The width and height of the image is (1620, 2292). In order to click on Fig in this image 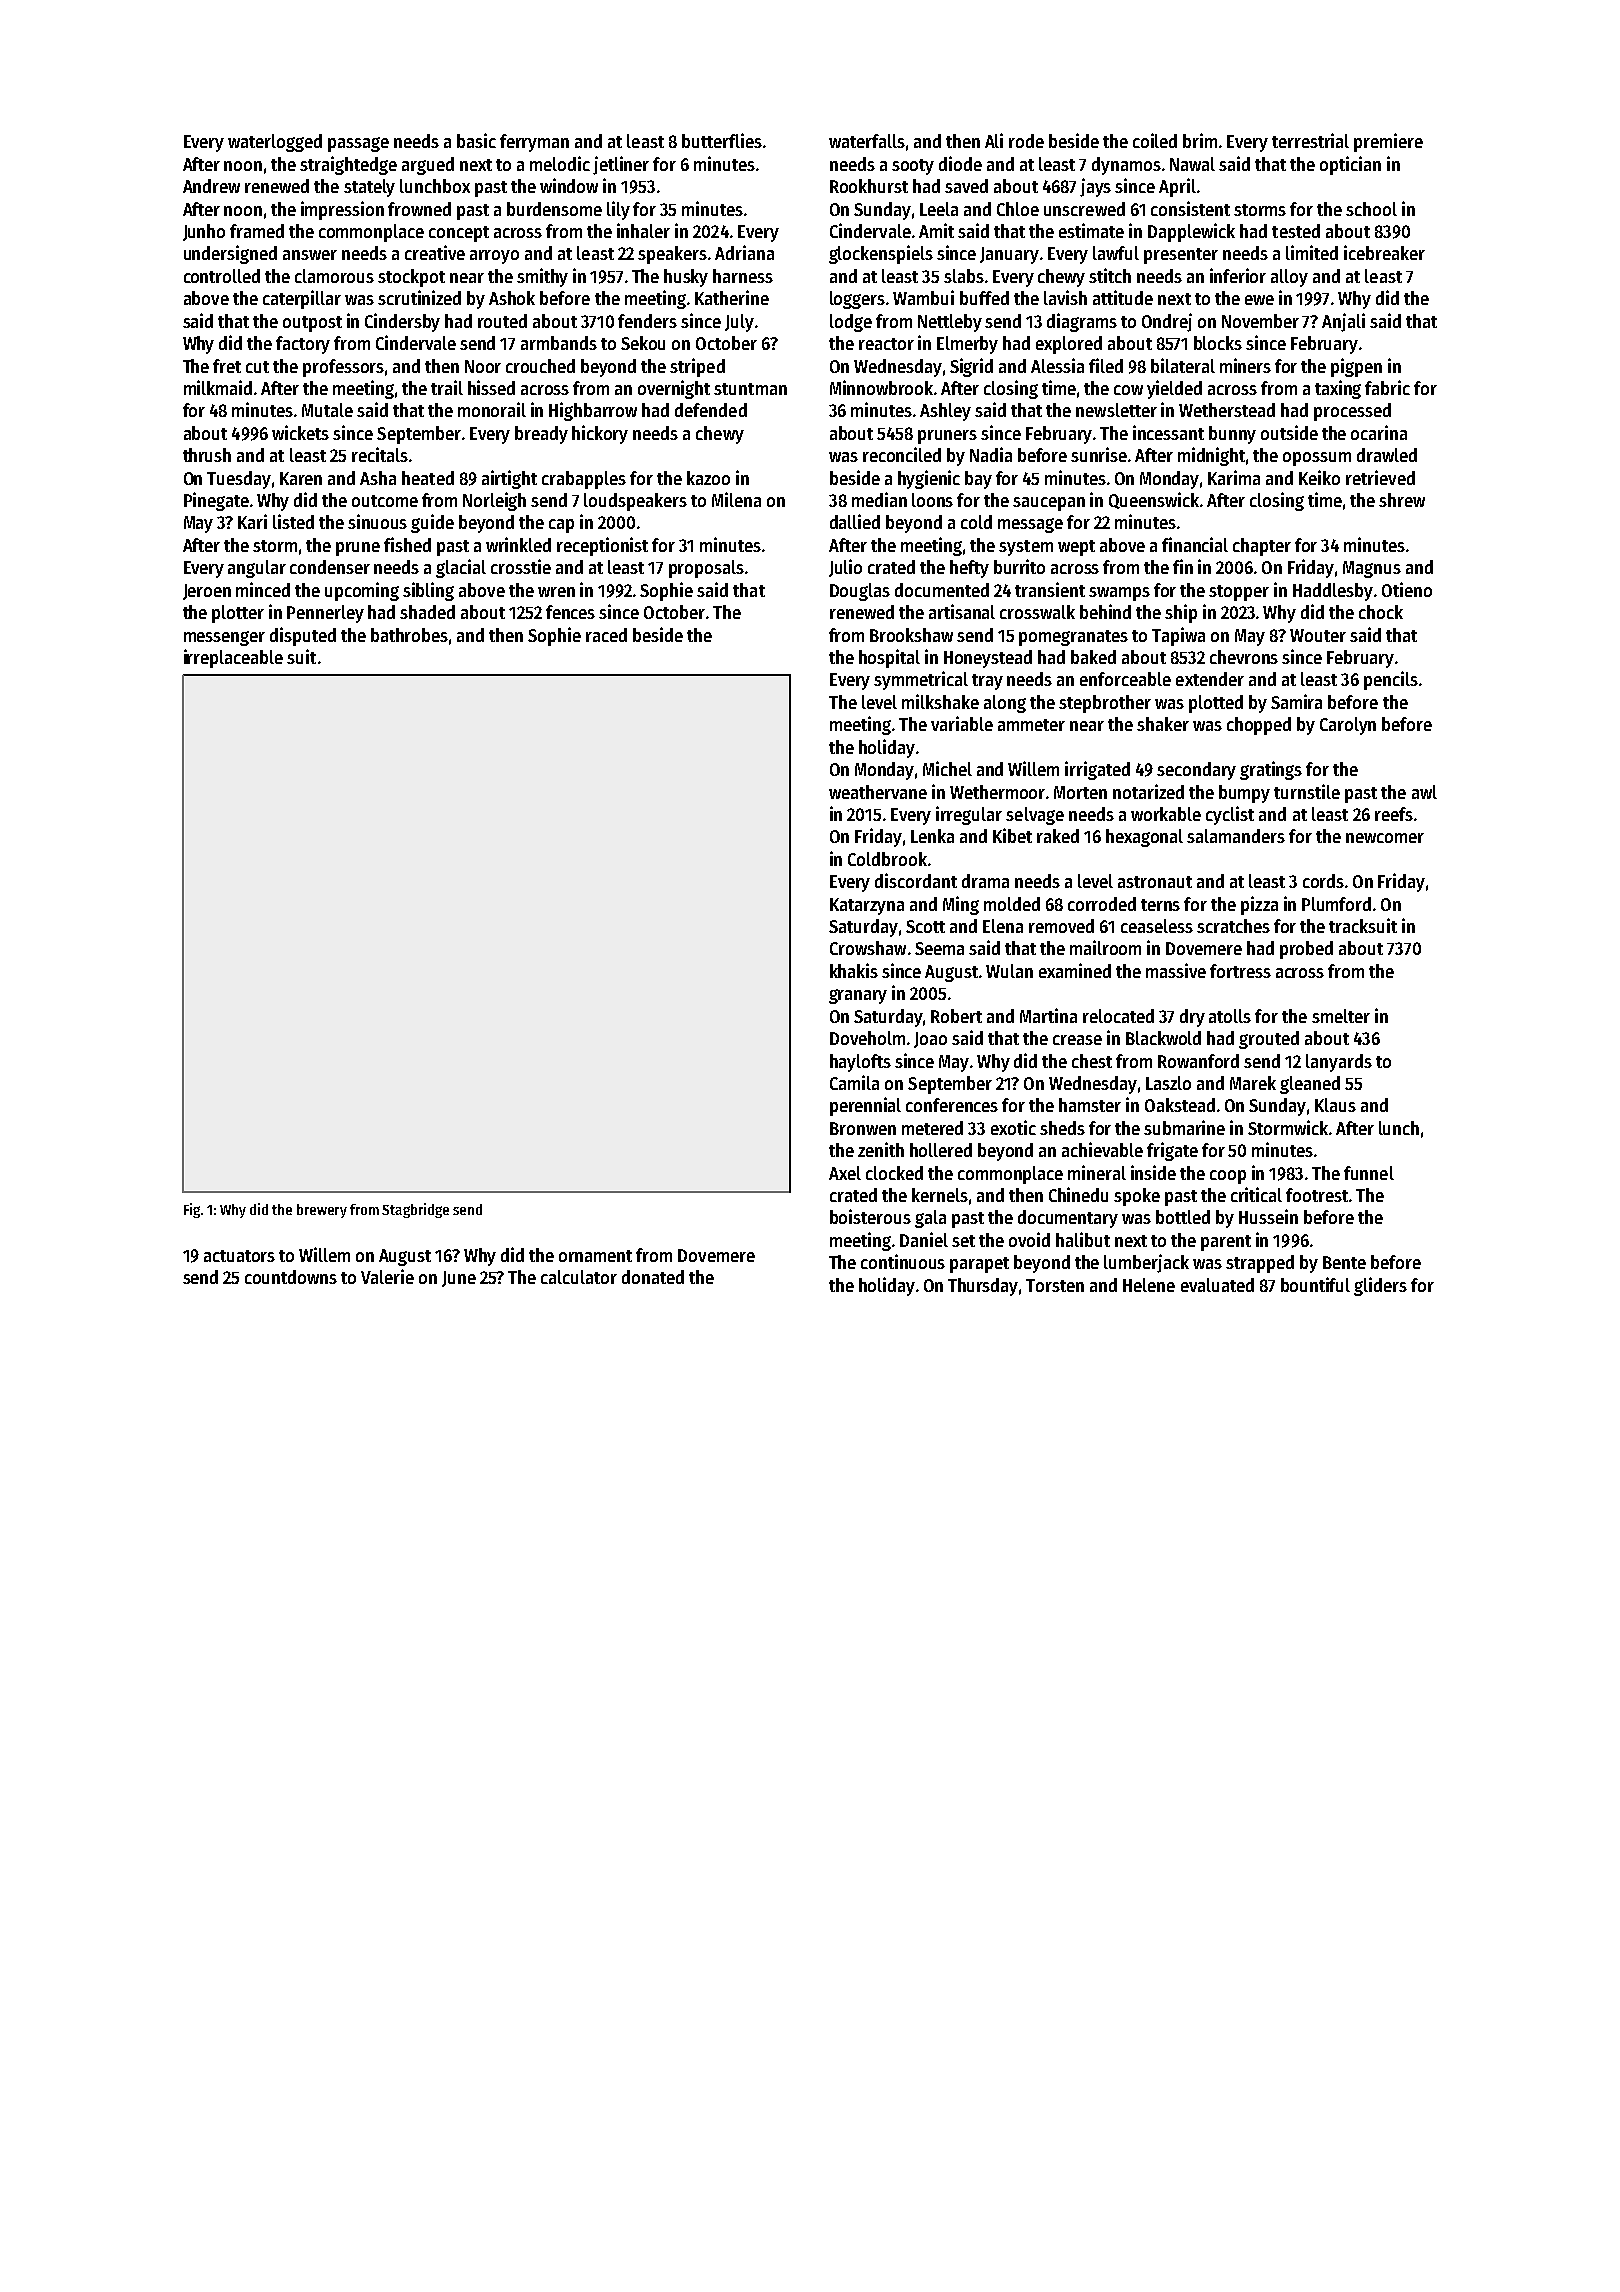, I will do `click(192, 1210)`.
